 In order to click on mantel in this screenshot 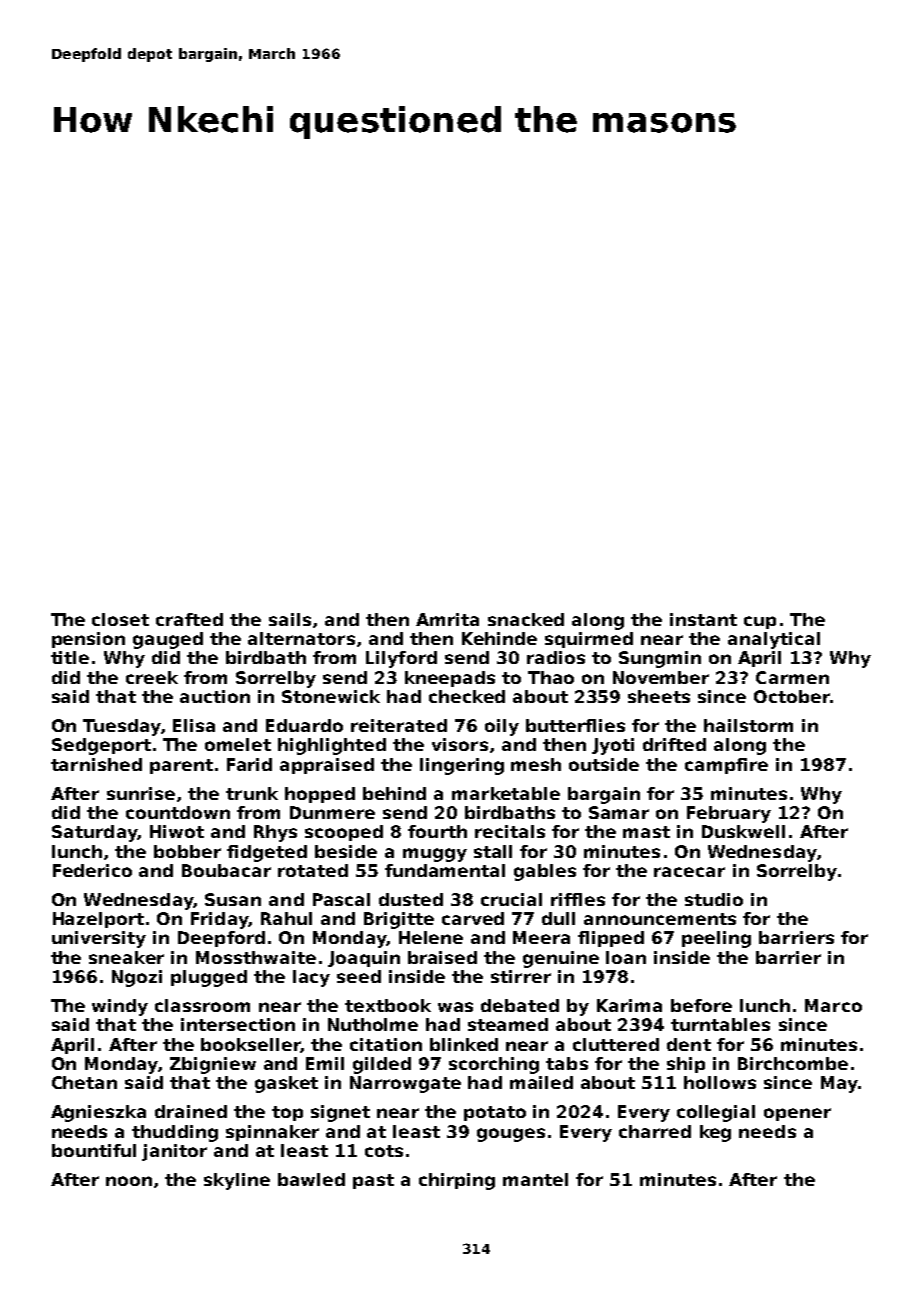, I will do `click(535, 1179)`.
